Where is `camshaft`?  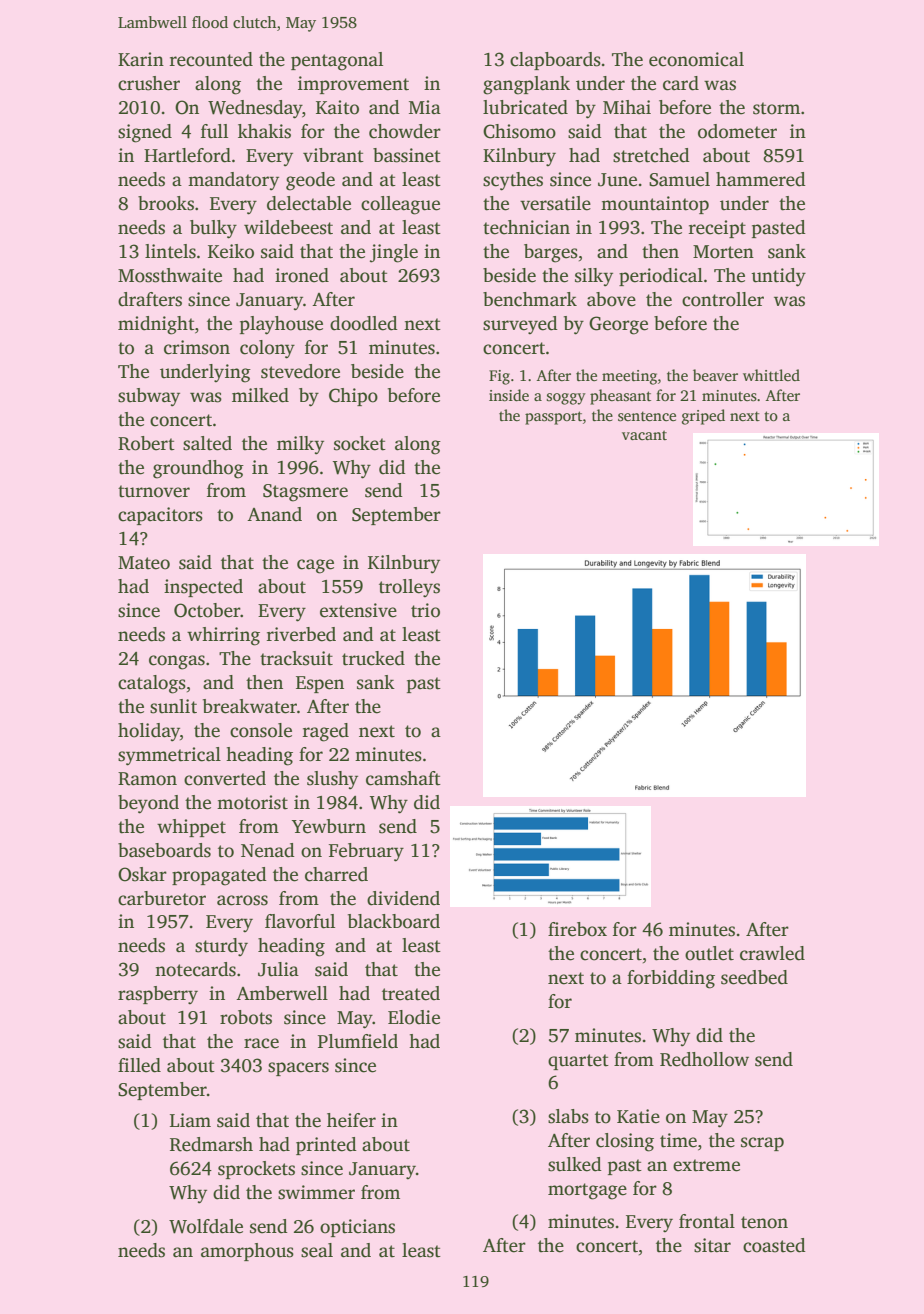 camshaft is located at coordinates (403, 778).
